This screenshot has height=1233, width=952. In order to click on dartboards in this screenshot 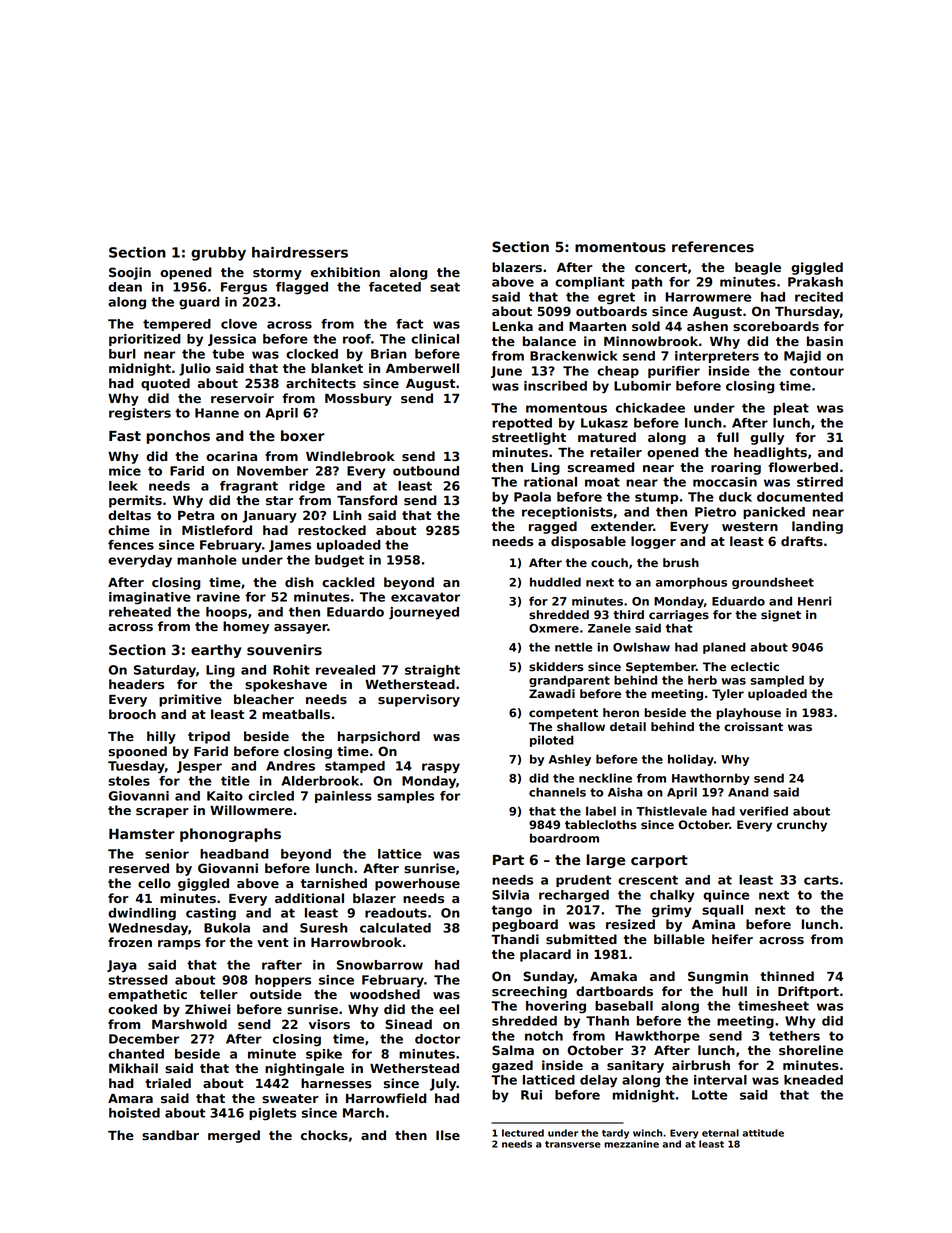, I will do `click(614, 991)`.
